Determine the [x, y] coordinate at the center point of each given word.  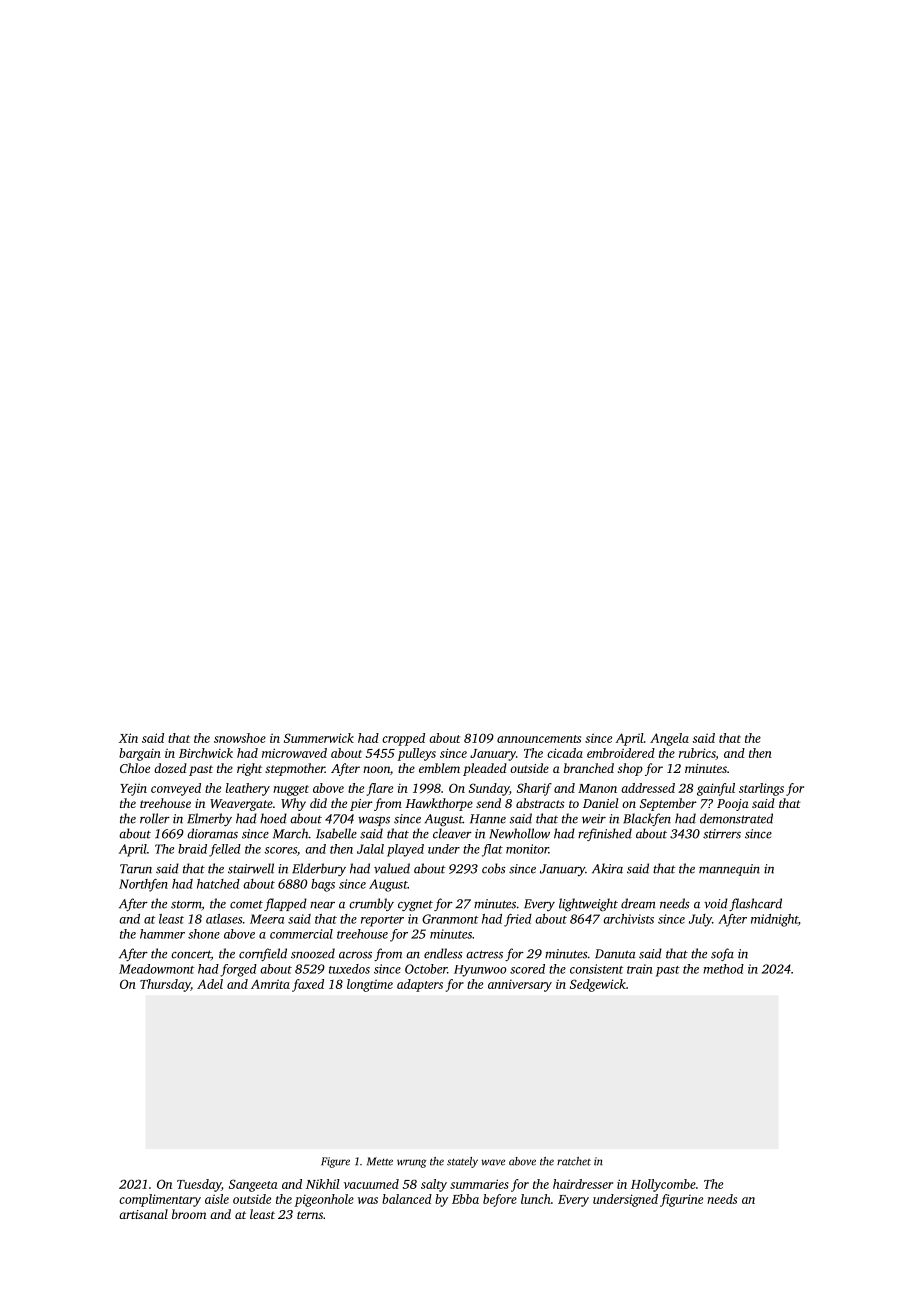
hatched [218, 884]
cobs [494, 868]
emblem [439, 768]
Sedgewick [598, 985]
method [723, 969]
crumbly [371, 904]
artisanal [143, 1214]
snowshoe [240, 738]
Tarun [136, 869]
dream [638, 903]
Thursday [165, 985]
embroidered [621, 753]
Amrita [270, 984]
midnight [774, 920]
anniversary [520, 985]
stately [462, 1162]
